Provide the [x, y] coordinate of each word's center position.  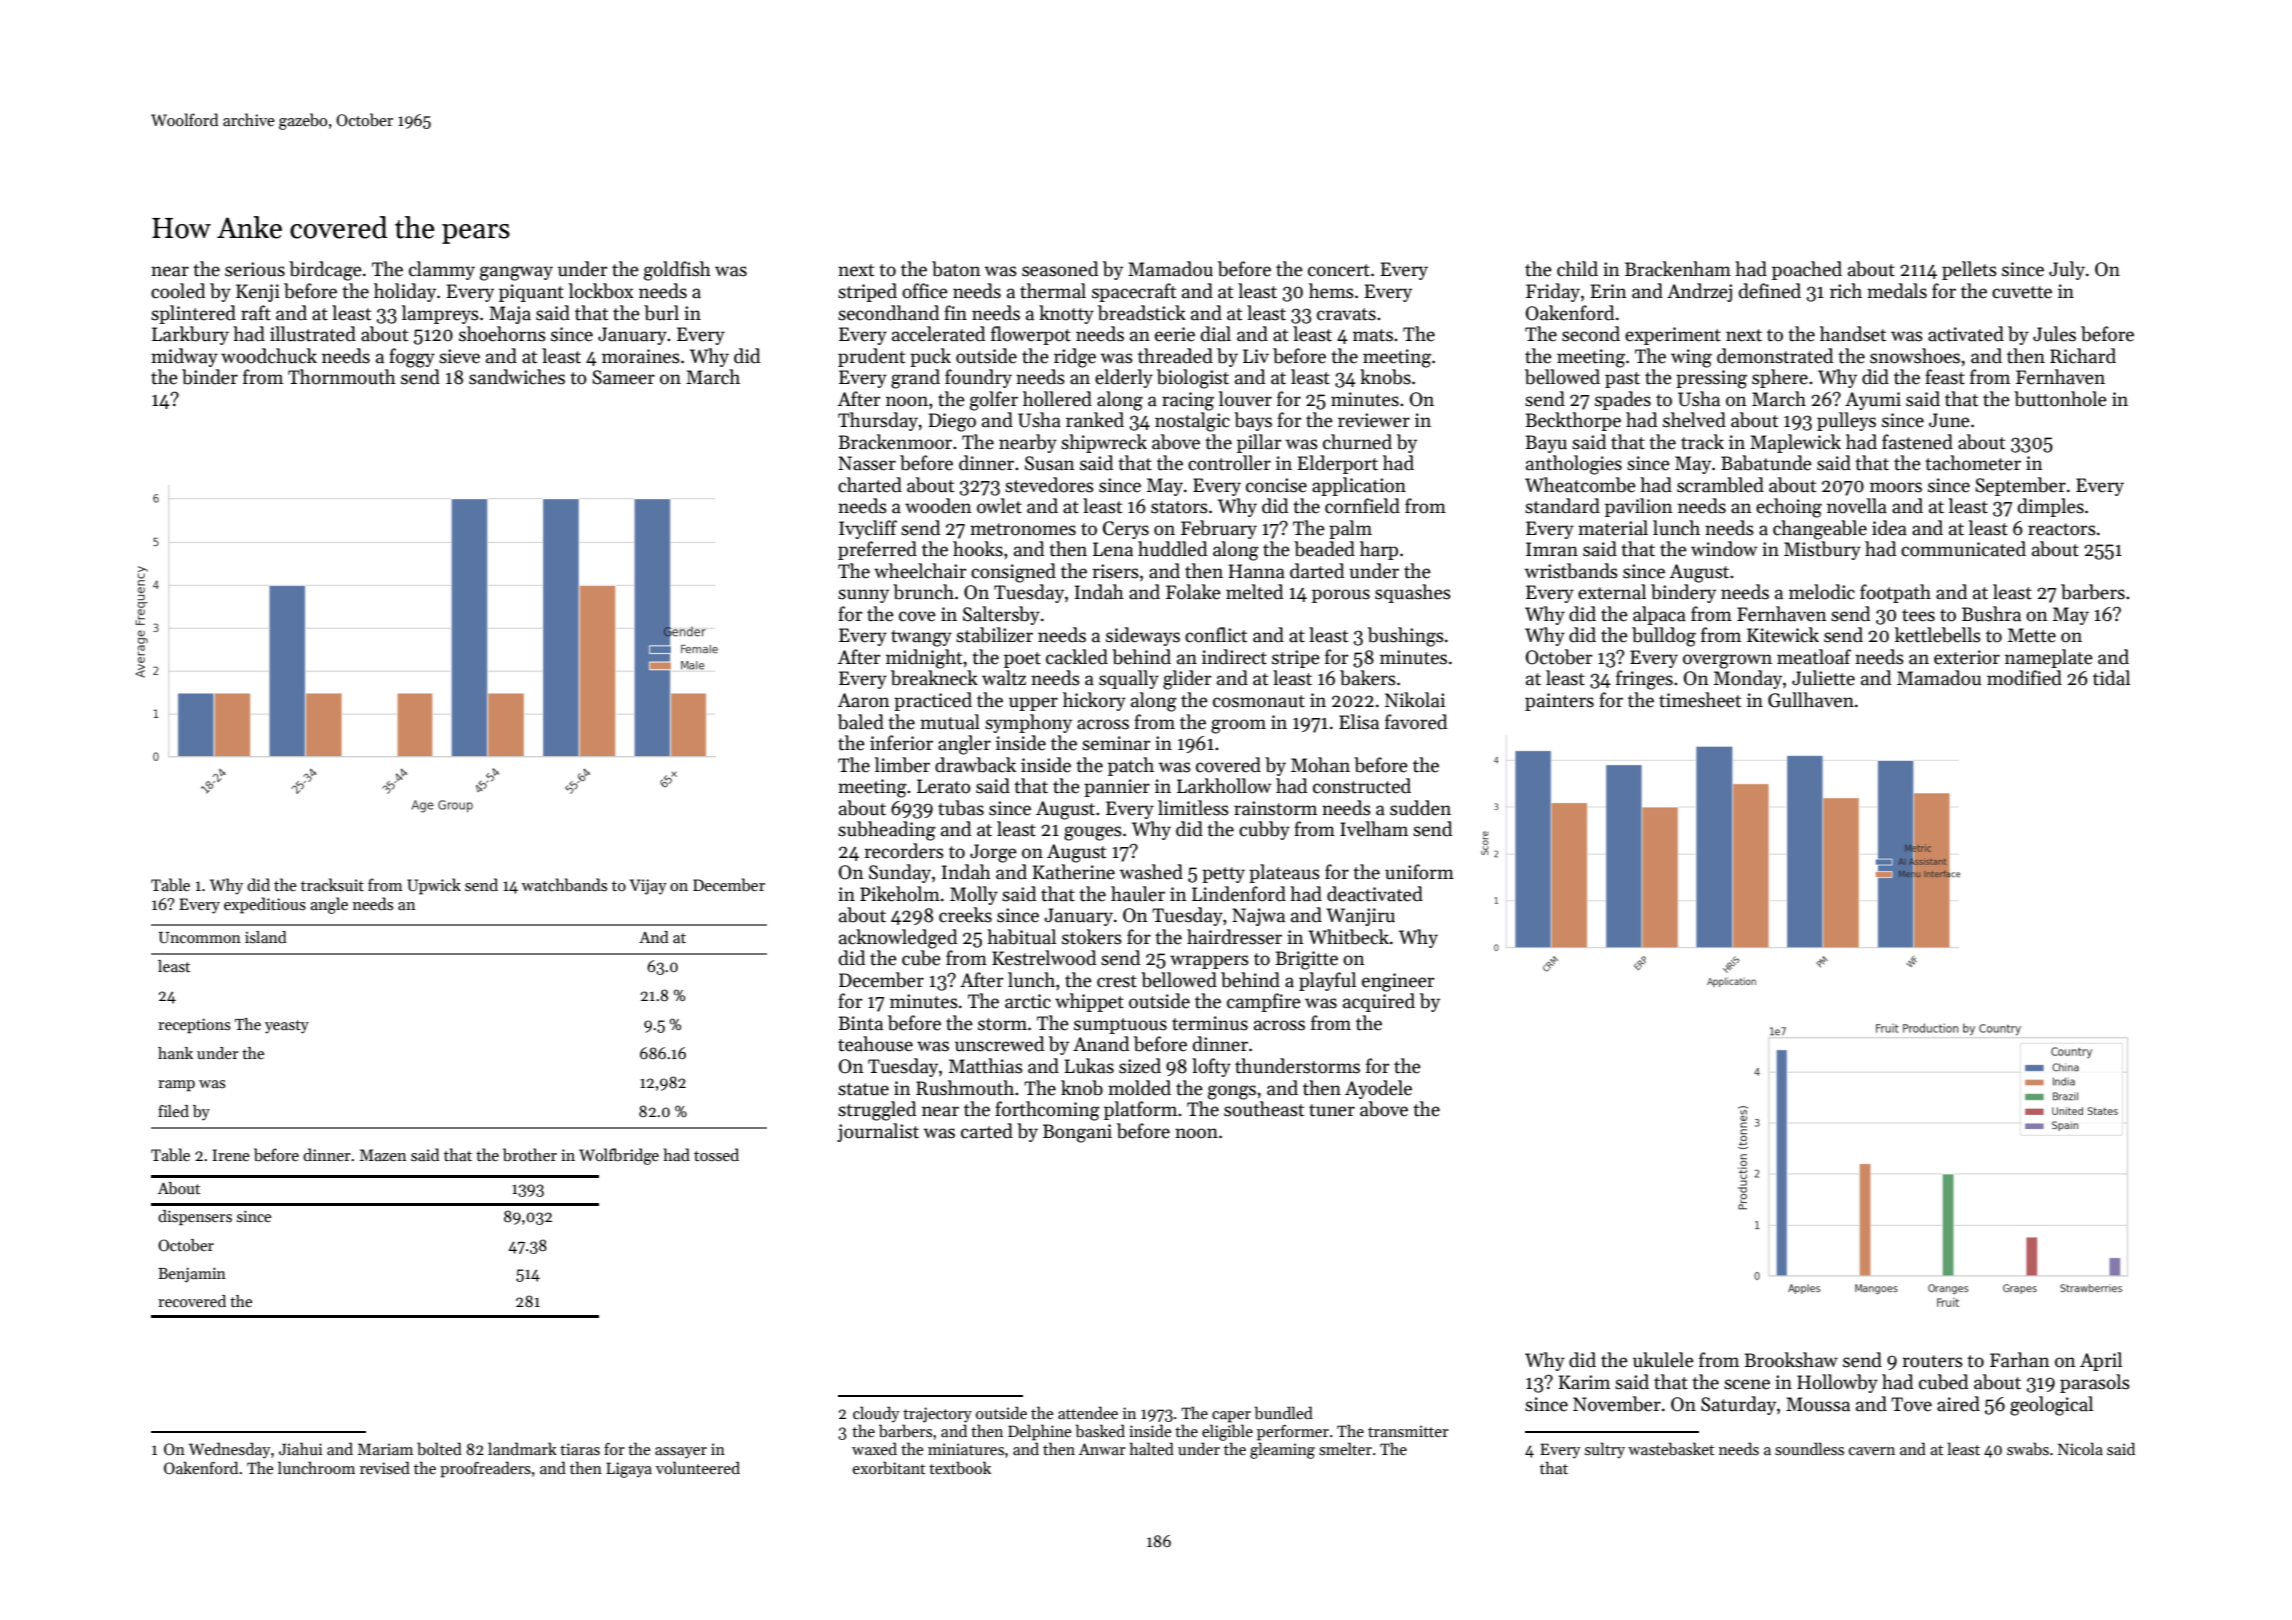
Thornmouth [342, 377]
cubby [1264, 830]
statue [863, 1089]
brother [530, 1155]
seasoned [1060, 269]
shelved [1694, 420]
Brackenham [1678, 269]
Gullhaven [1811, 700]
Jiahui [301, 1448]
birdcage [325, 271]
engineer [1398, 982]
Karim [1584, 1382]
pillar [1259, 443]
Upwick [434, 886]
